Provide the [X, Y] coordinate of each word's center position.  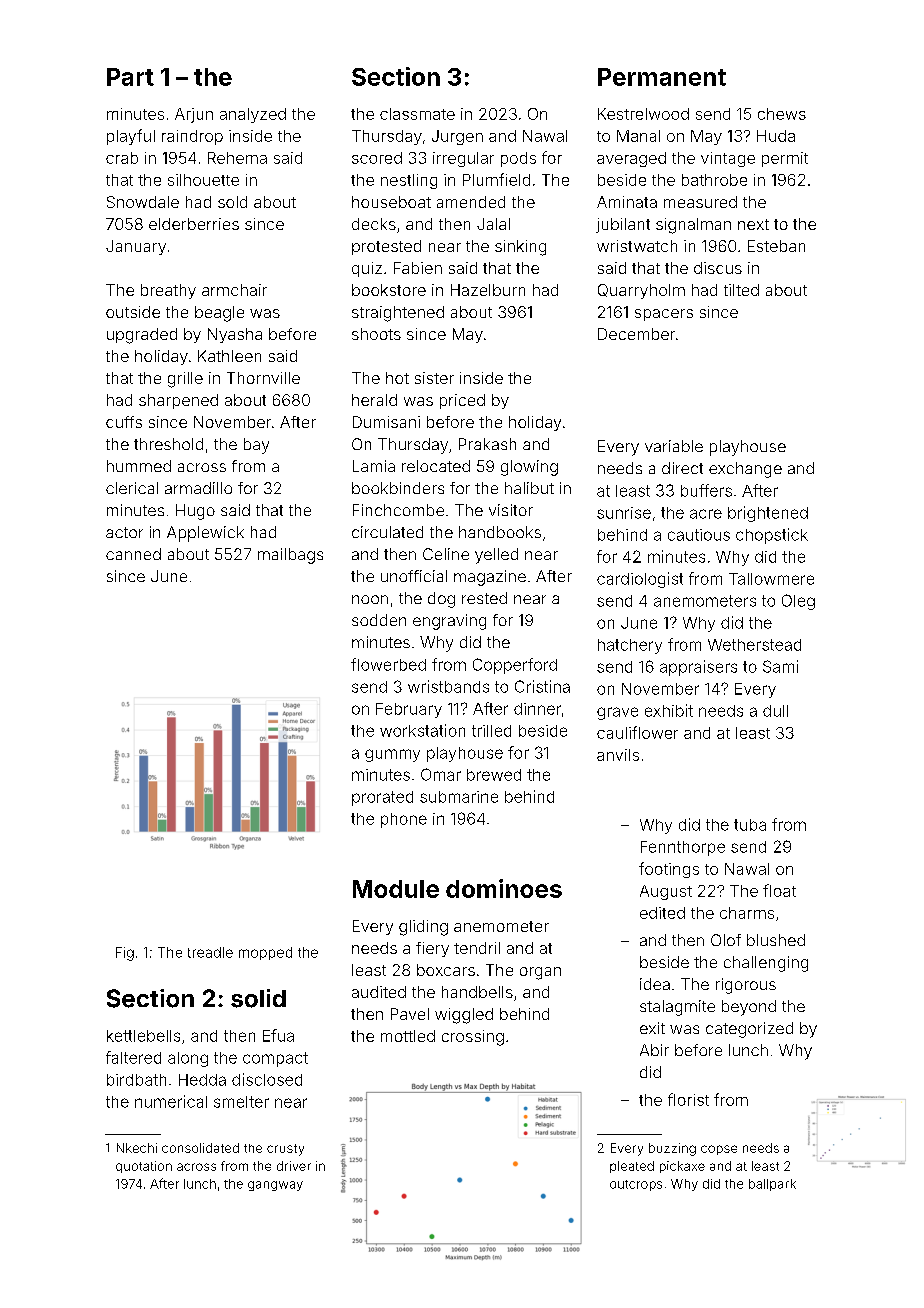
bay [256, 446]
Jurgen [457, 137]
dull [775, 711]
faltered [133, 1057]
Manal [638, 136]
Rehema [237, 158]
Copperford [515, 666]
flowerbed [388, 664]
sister [434, 378]
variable [674, 446]
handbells [477, 992]
